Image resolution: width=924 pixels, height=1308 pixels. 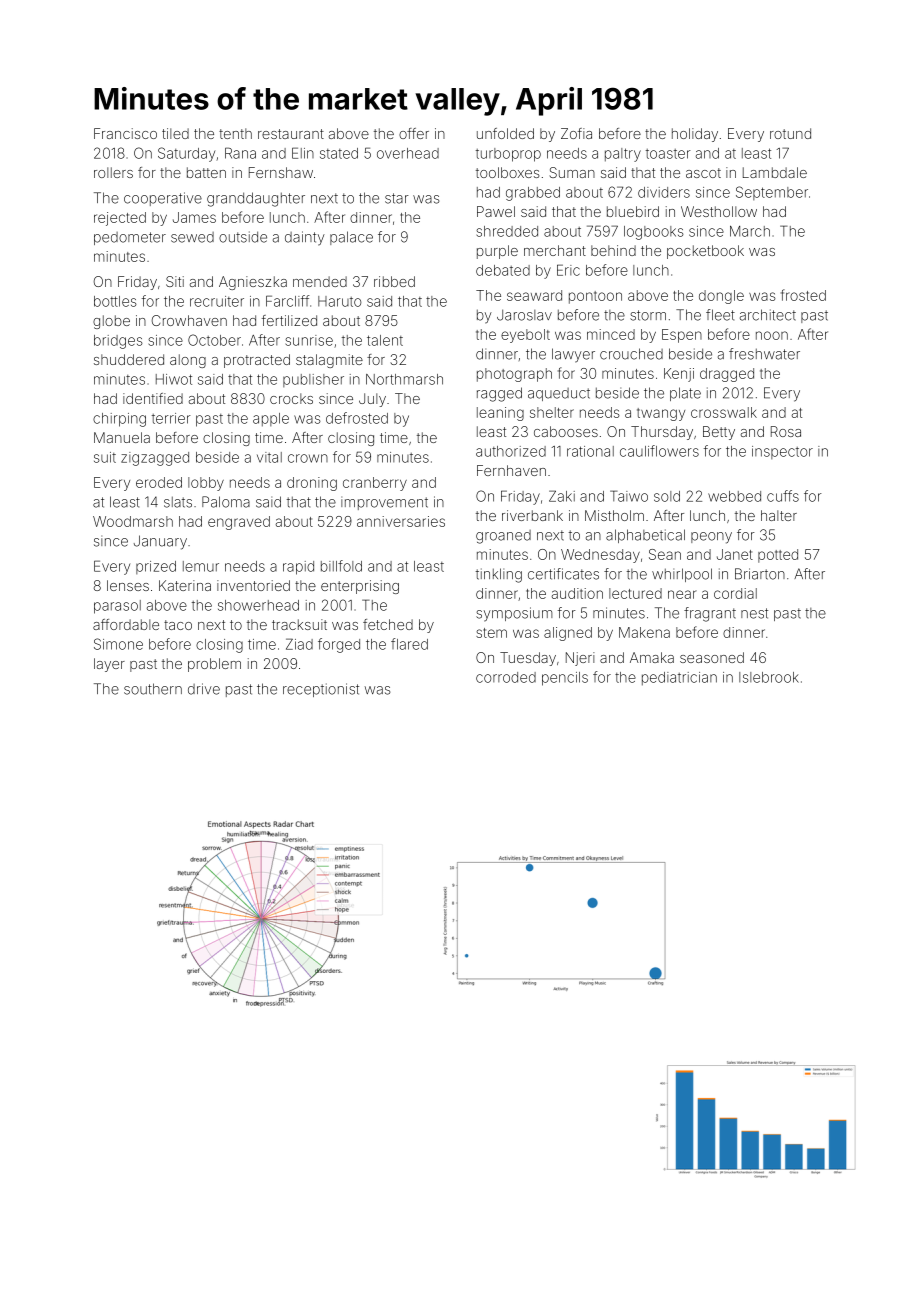 What do you see at coordinates (735, 593) in the screenshot?
I see `cordial` at bounding box center [735, 593].
